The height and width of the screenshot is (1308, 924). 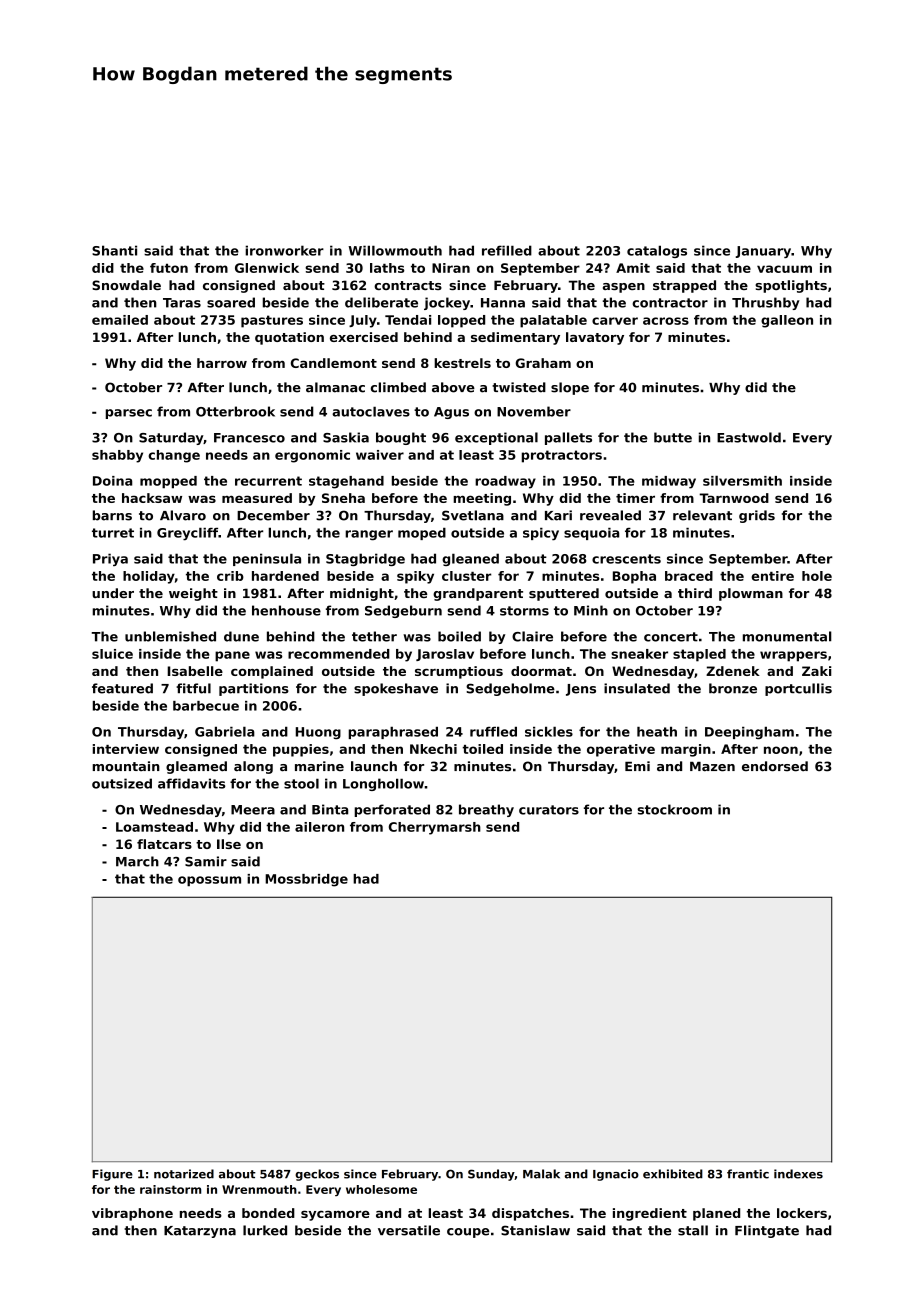 I want to click on July, so click(x=363, y=321).
